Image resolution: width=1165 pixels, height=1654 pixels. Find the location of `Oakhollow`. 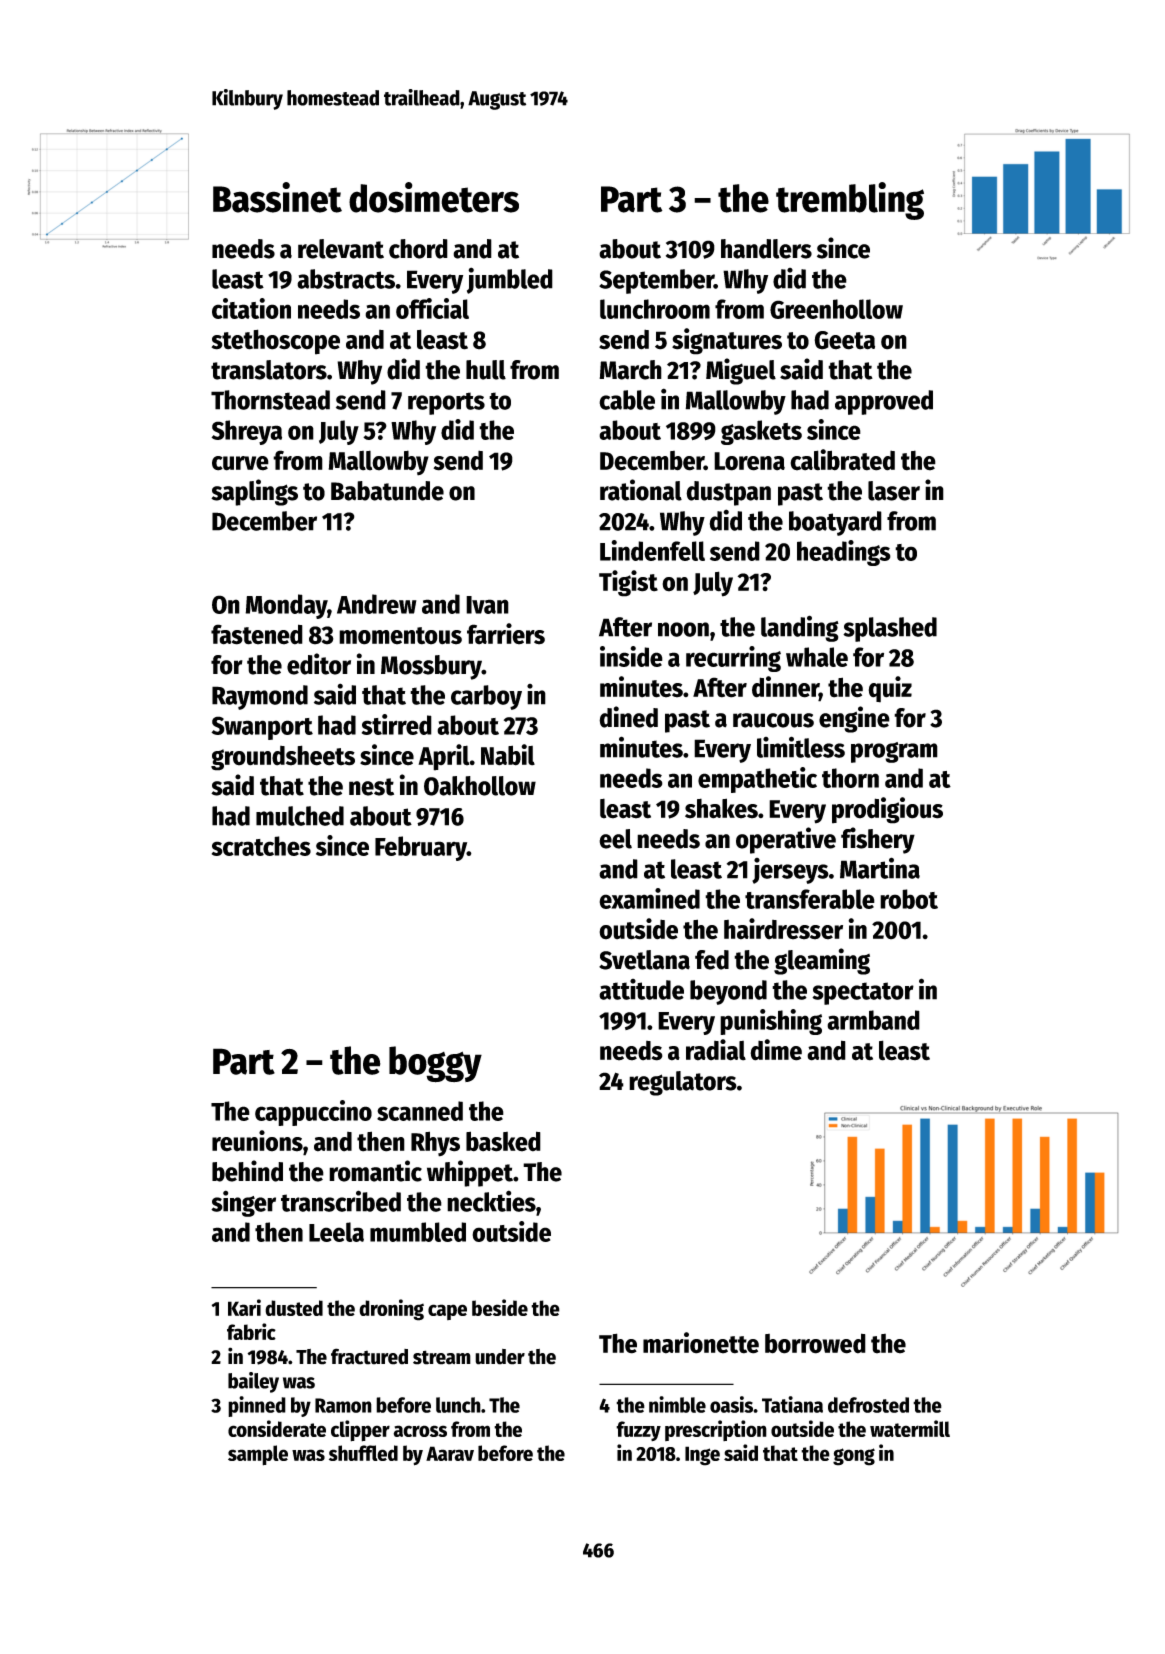

Oakhollow is located at coordinates (480, 786).
